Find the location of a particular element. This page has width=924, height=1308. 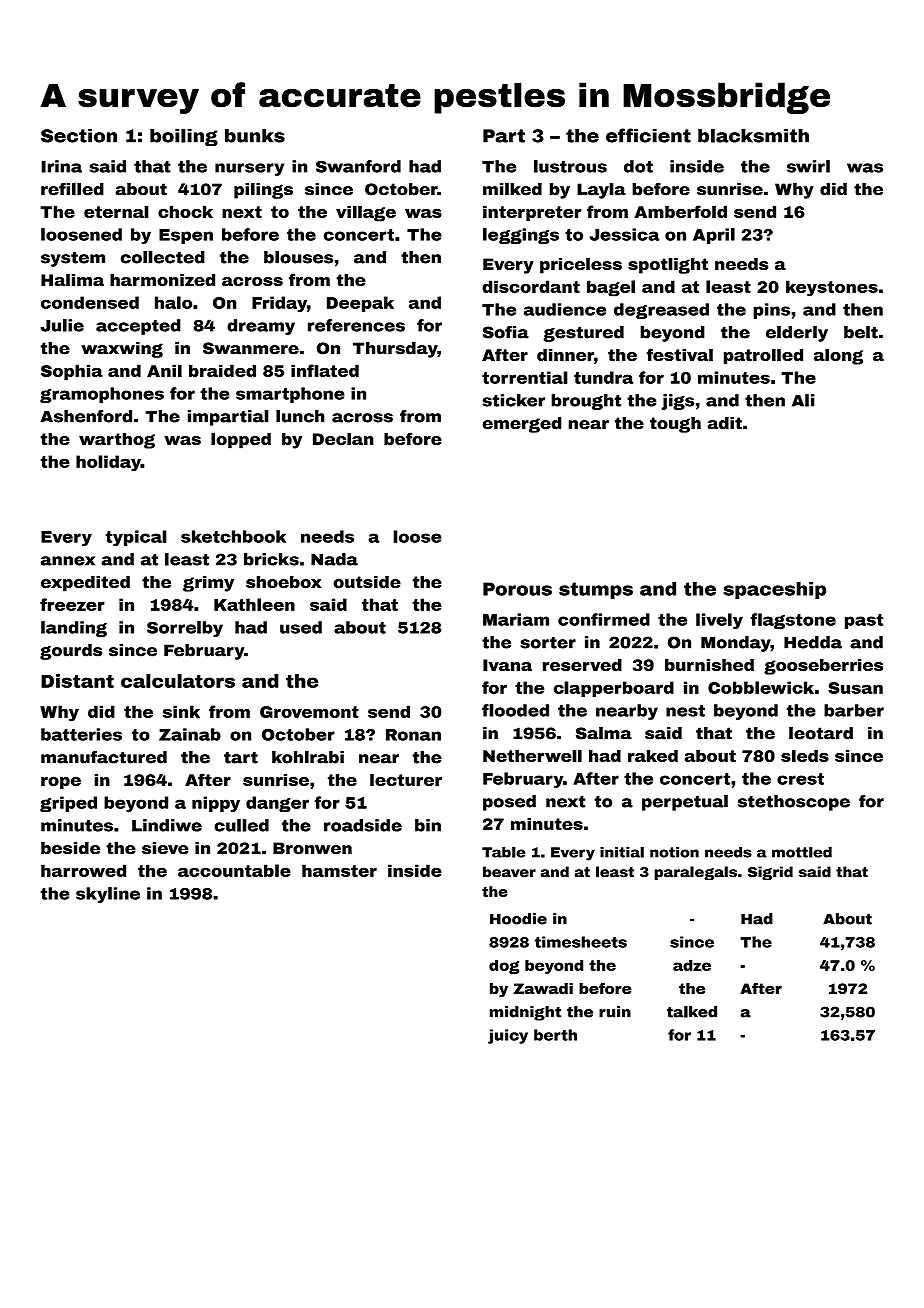

skyline is located at coordinates (108, 895).
